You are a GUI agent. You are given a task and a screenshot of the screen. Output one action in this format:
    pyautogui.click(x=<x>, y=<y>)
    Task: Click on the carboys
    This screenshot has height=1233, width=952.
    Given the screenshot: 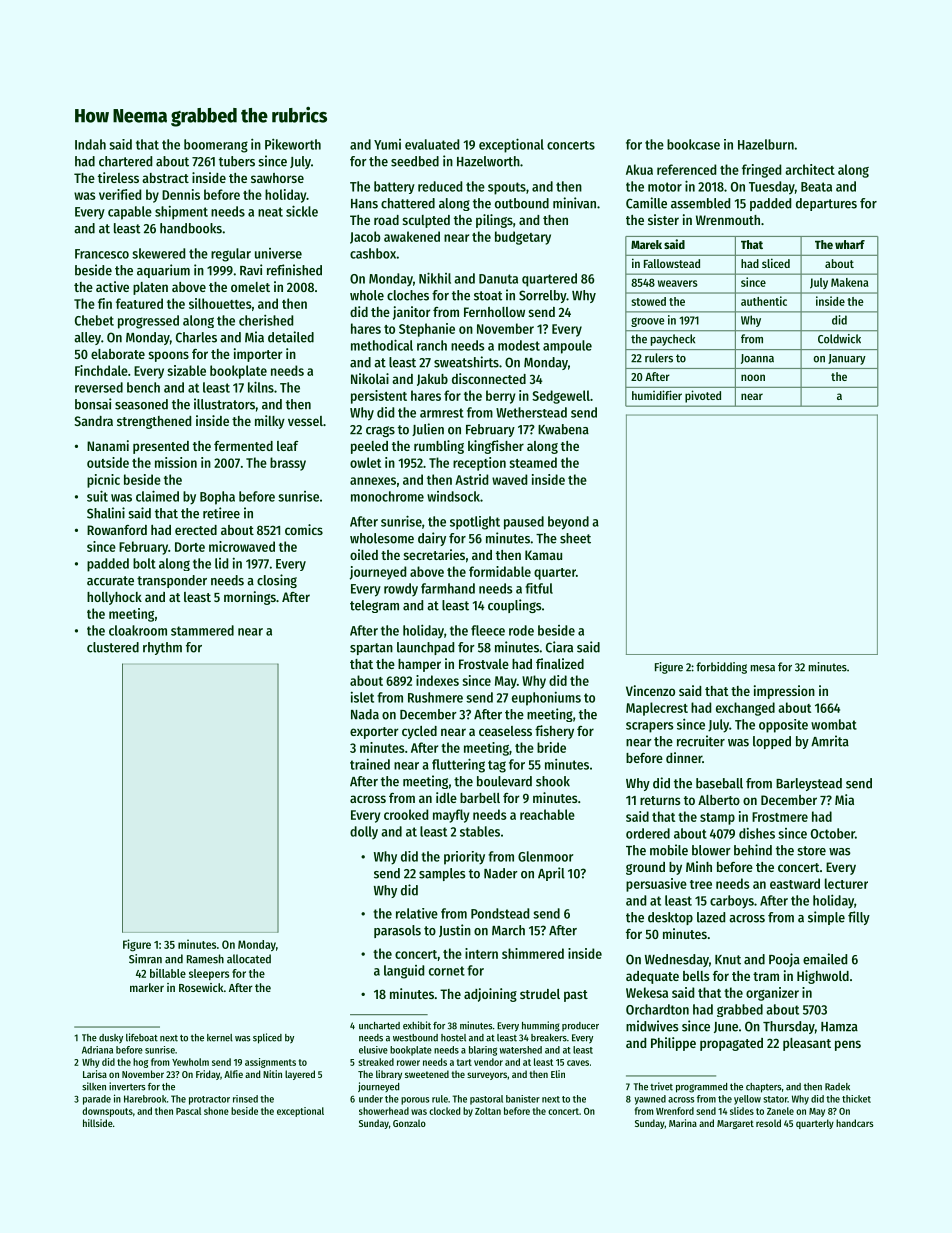 What is the action you would take?
    pyautogui.click(x=732, y=902)
